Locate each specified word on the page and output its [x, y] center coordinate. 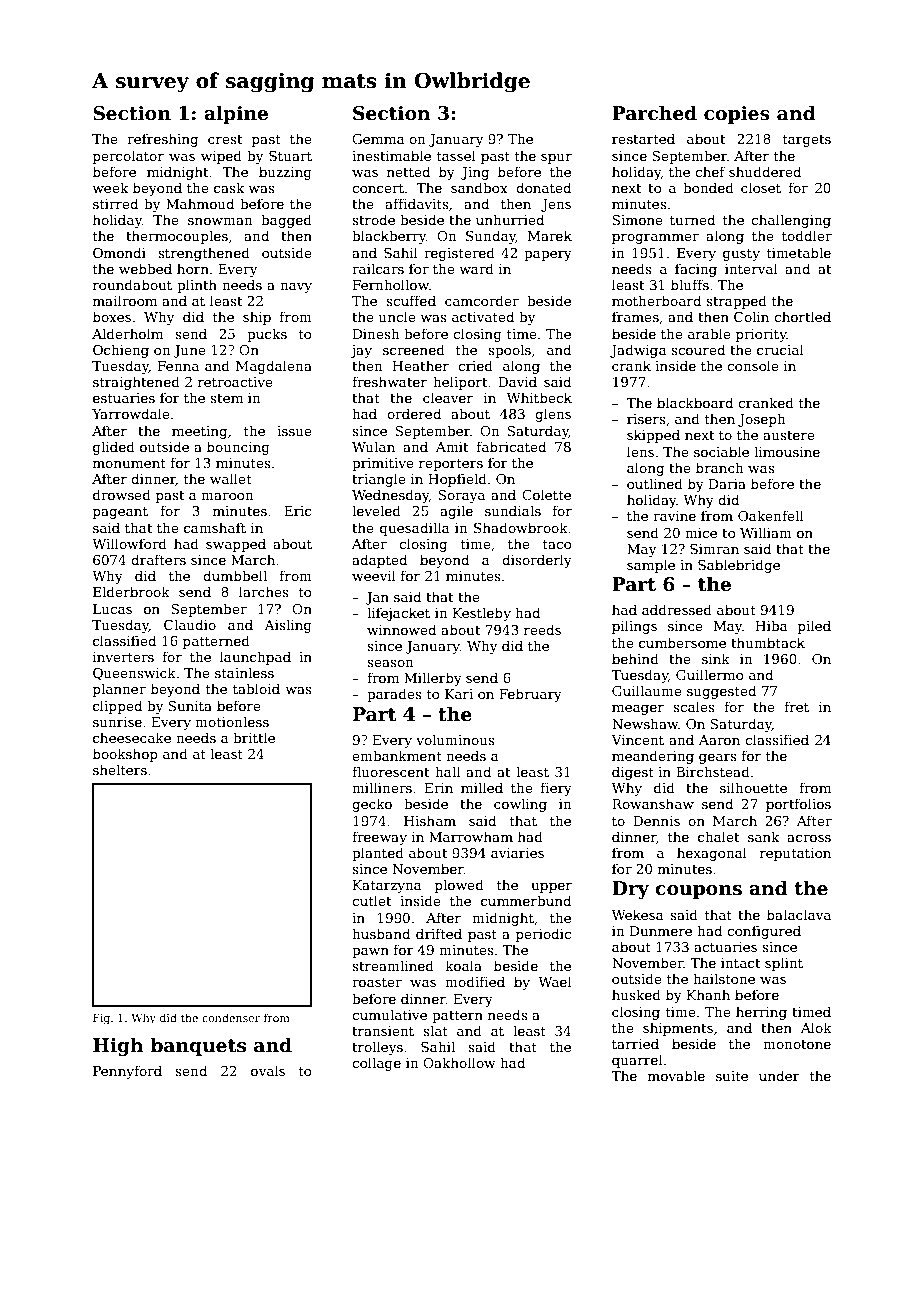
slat [435, 1030]
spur [556, 159]
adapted [379, 561]
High [118, 1046]
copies [737, 115]
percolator [128, 157]
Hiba [771, 625]
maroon [227, 496]
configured [764, 932]
